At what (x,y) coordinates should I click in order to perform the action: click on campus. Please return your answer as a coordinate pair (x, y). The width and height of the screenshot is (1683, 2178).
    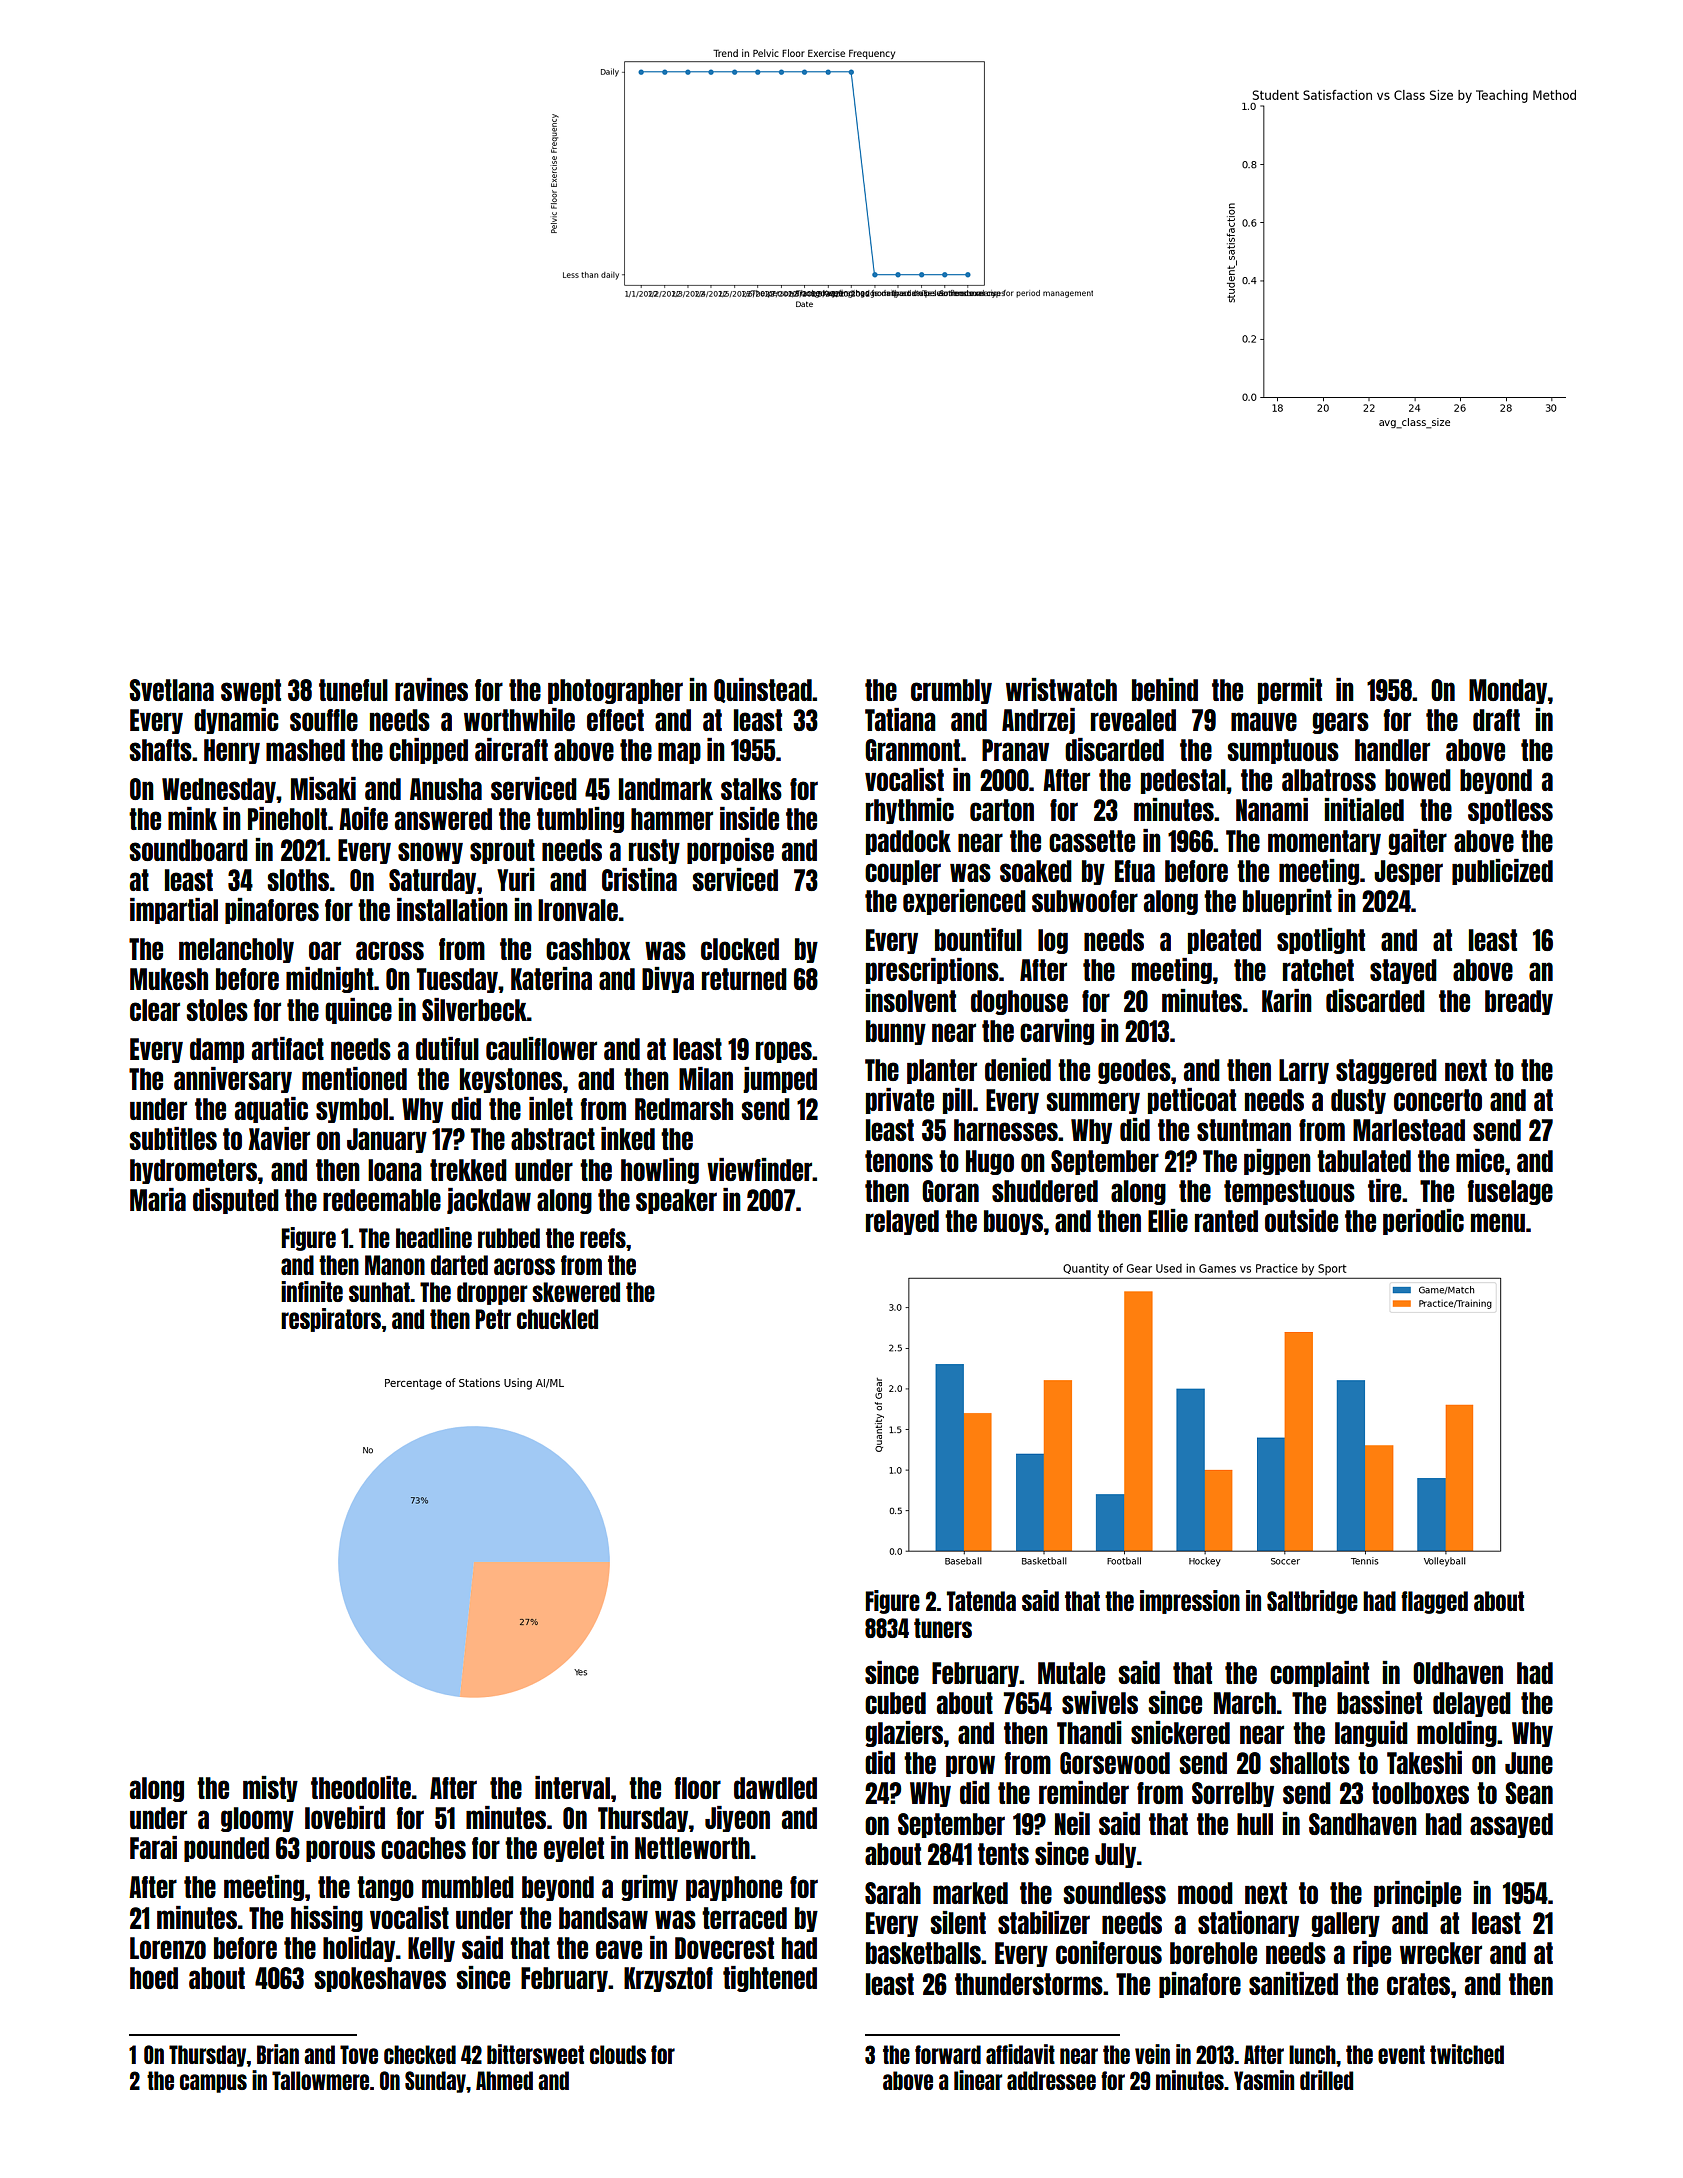
    Looking at the image, I should click on (213, 2083).
